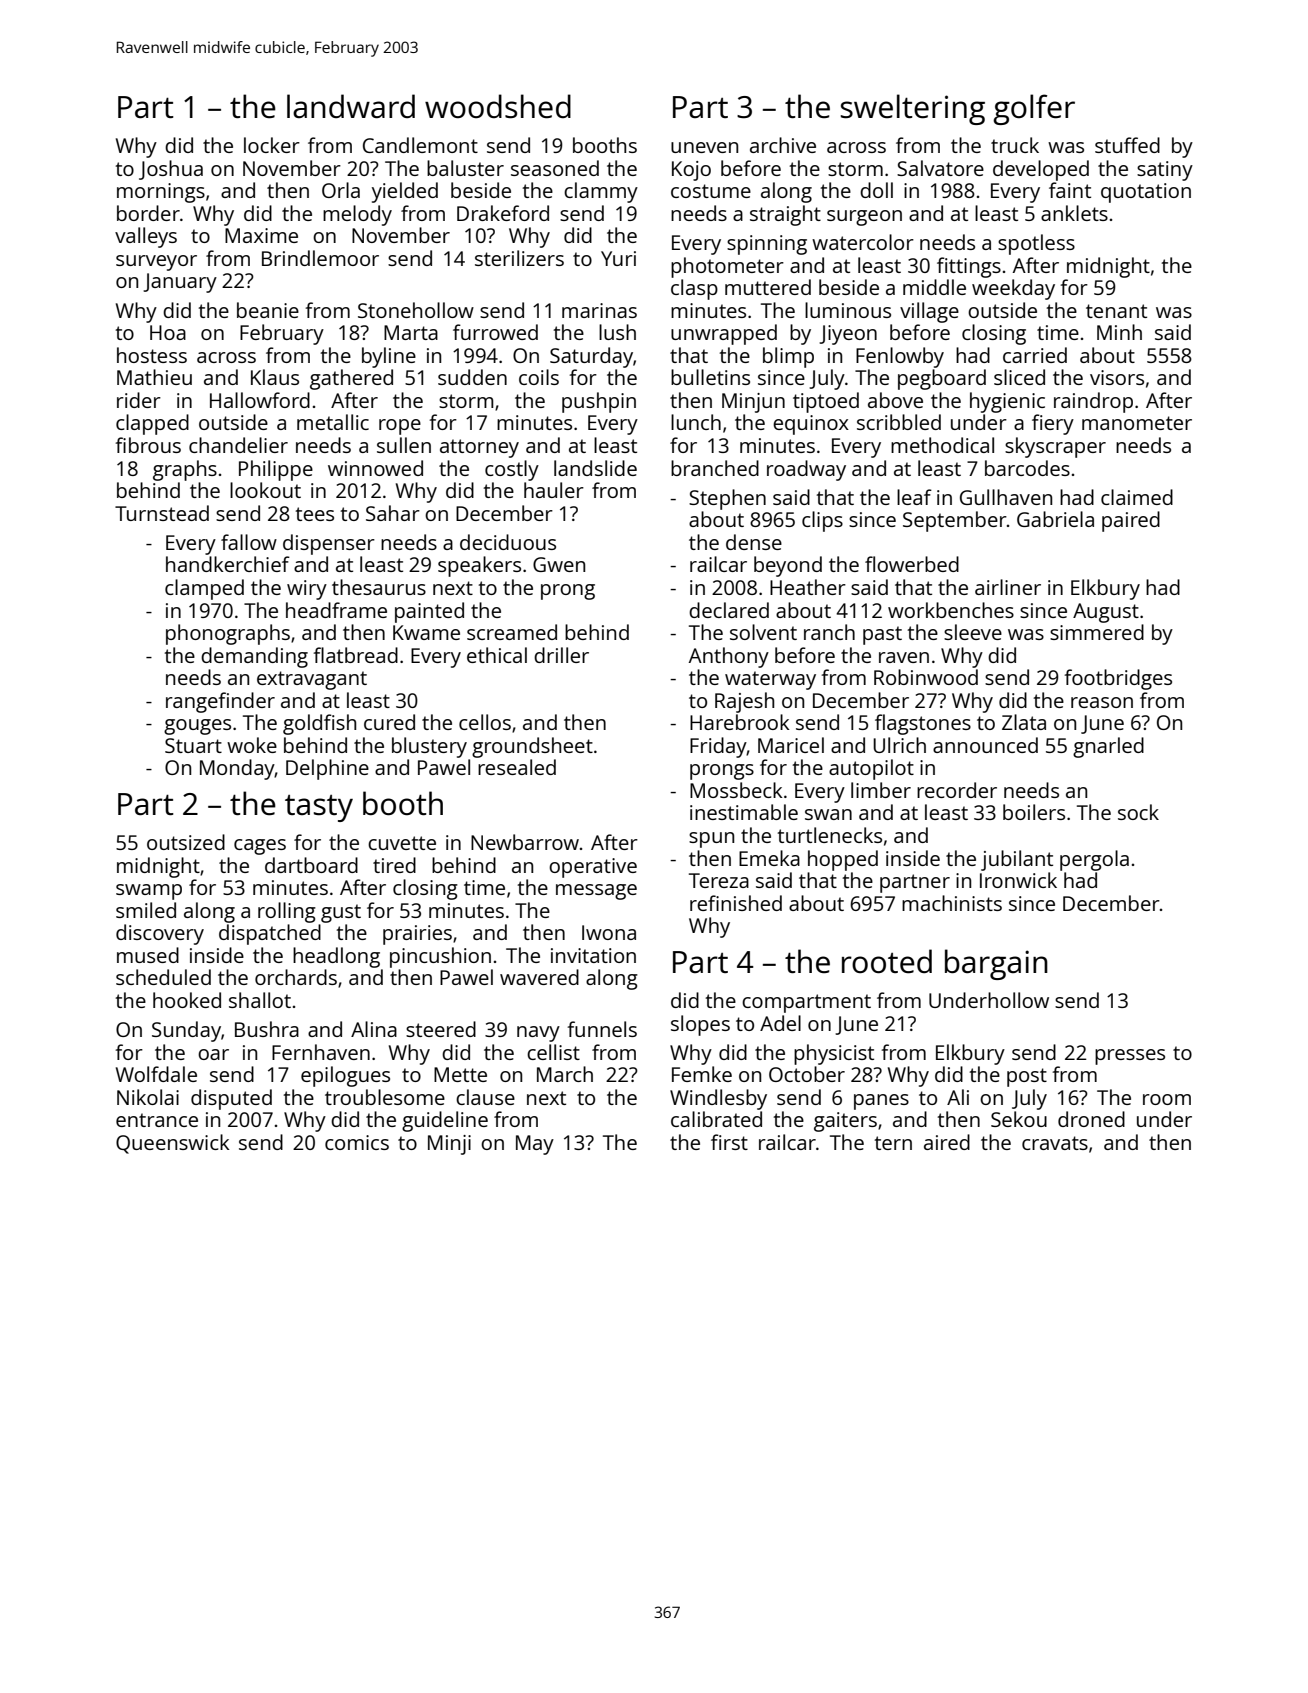  Describe the element at coordinates (1117, 377) in the screenshot. I see `visors` at that location.
